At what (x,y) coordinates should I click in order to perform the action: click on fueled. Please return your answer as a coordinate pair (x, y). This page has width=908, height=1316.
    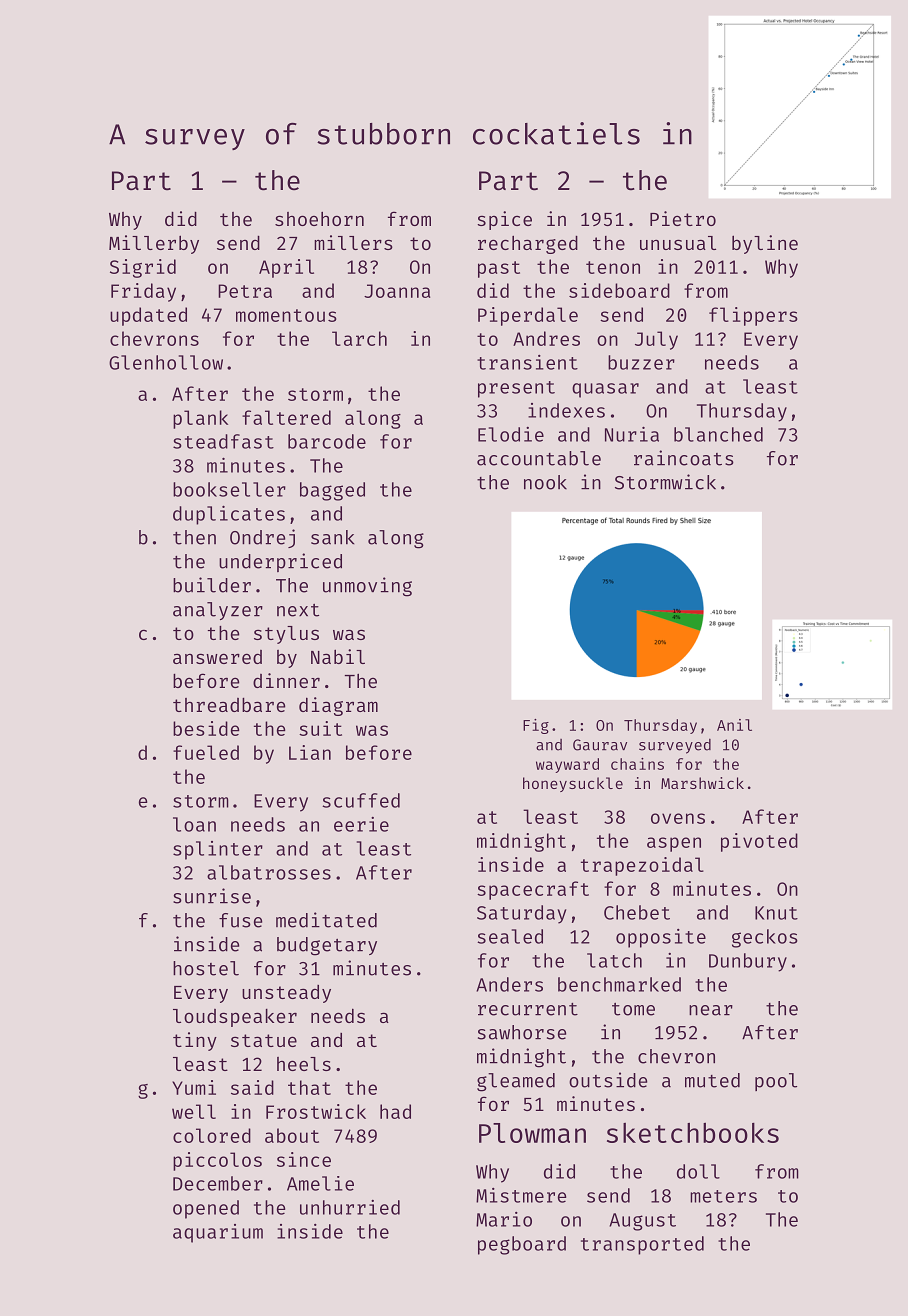
    Looking at the image, I should click on (206, 752).
